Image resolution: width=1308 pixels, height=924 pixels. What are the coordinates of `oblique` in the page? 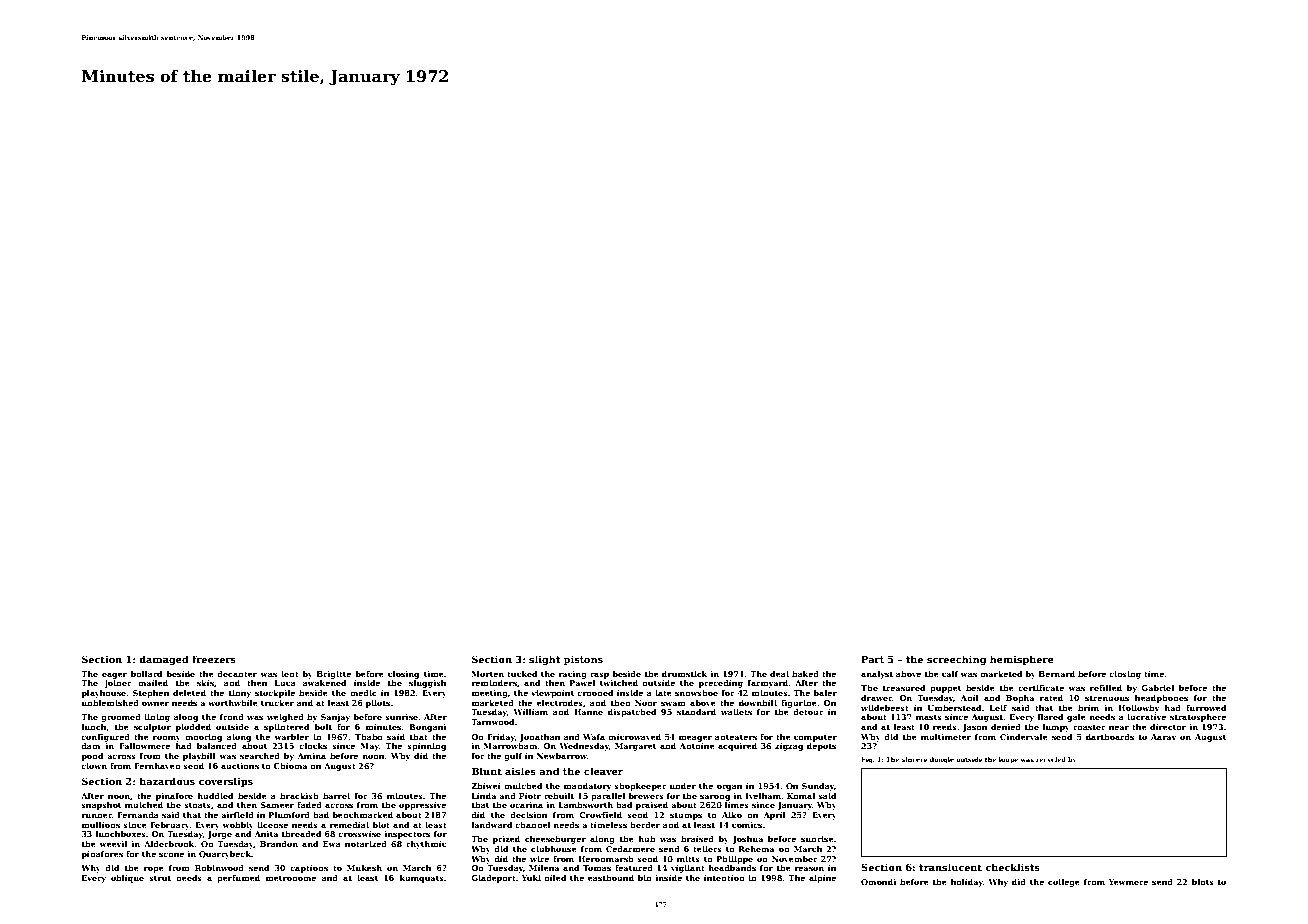 It's located at (127, 879).
